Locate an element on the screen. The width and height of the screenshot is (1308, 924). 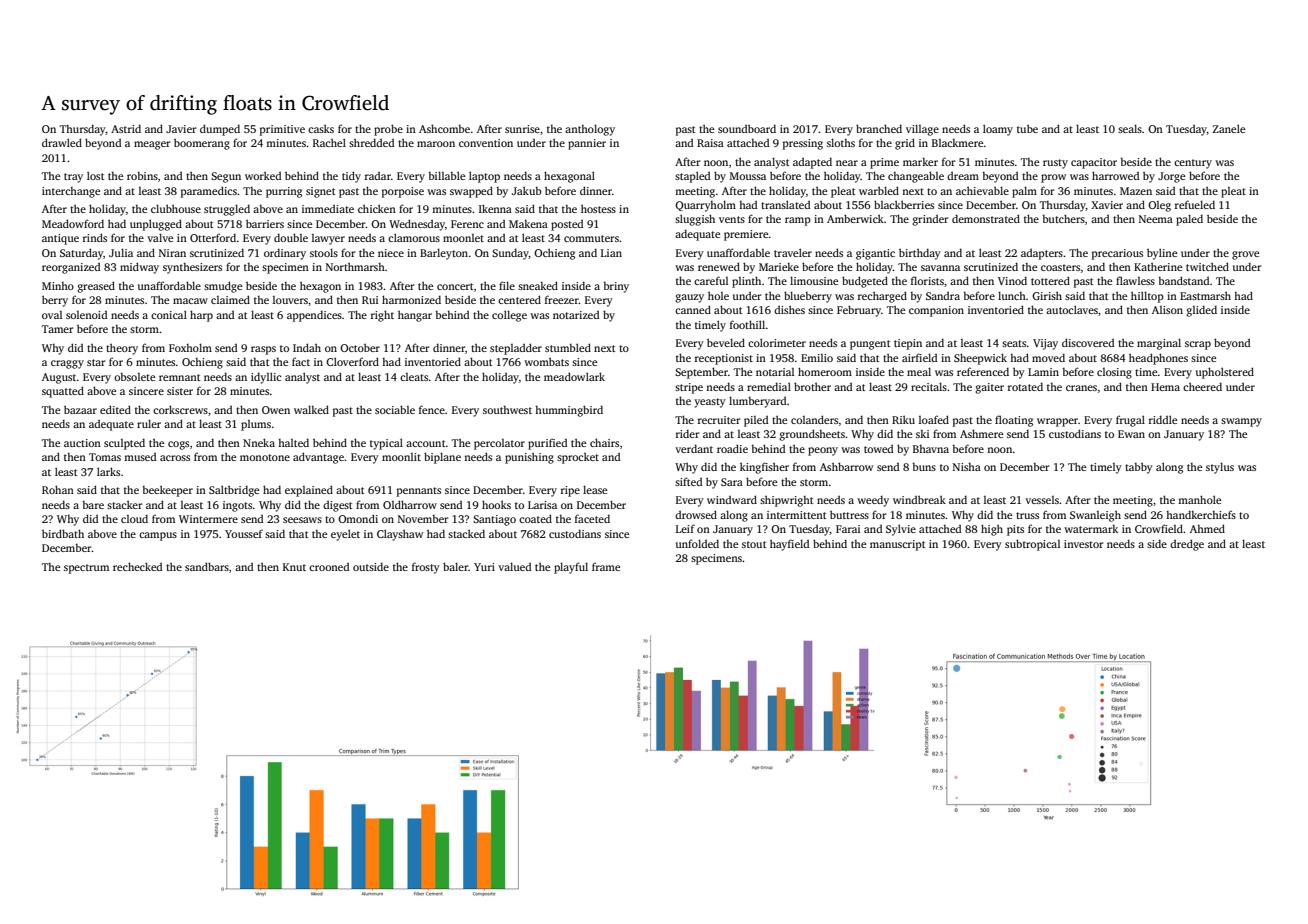
commuters is located at coordinates (591, 238).
